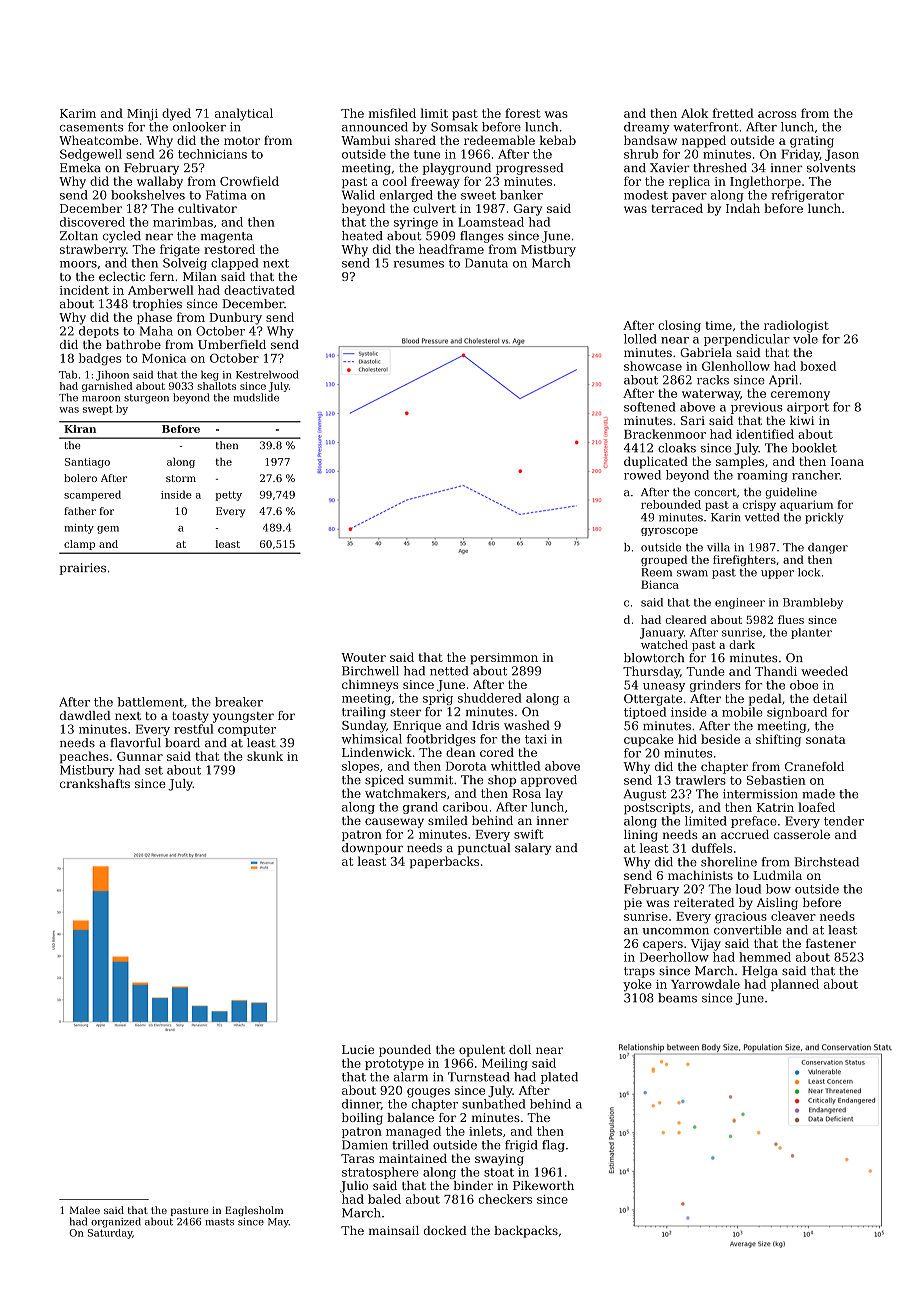 The width and height of the screenshot is (924, 1308). What do you see at coordinates (116, 1222) in the screenshot?
I see `organized` at bounding box center [116, 1222].
